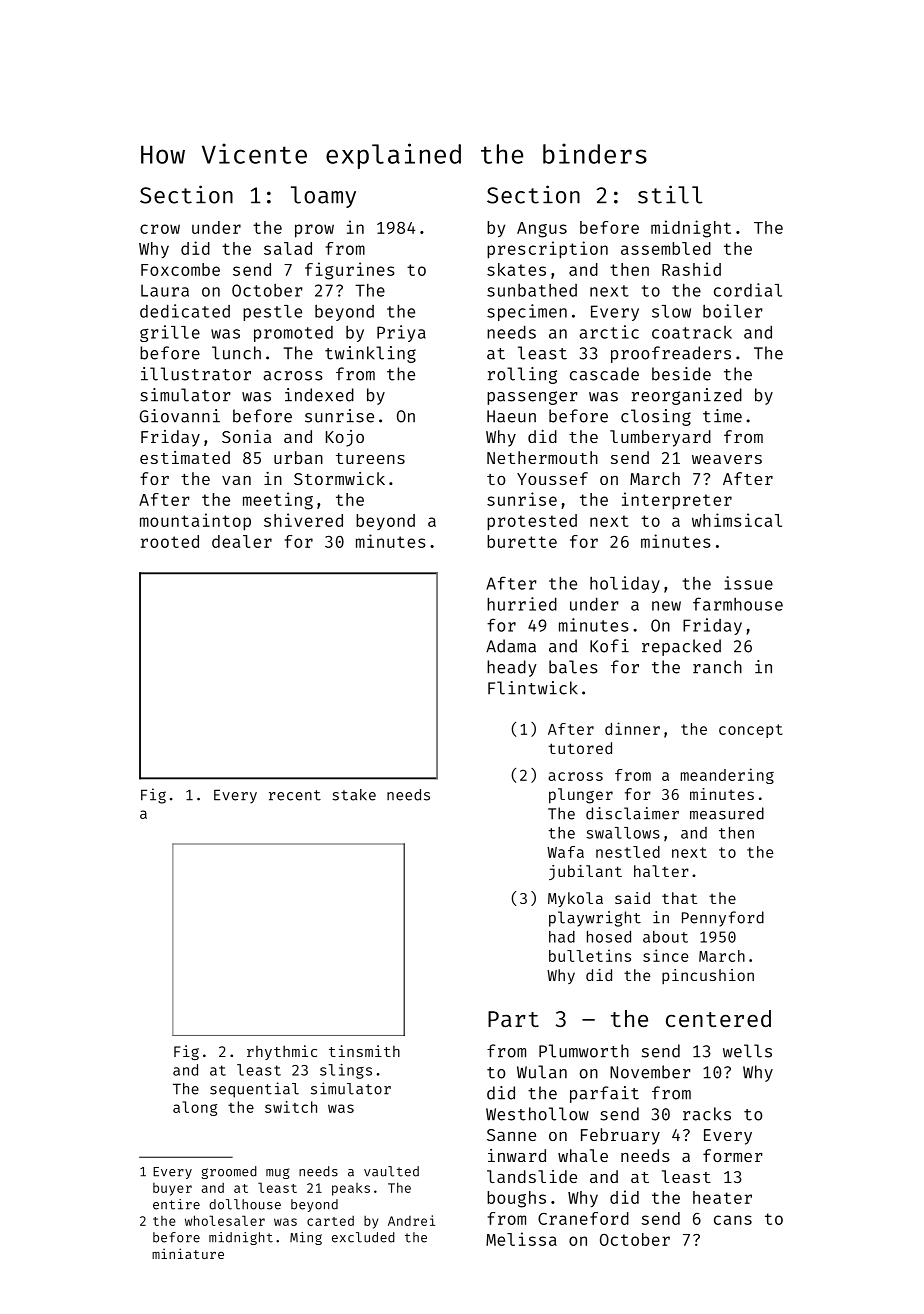  I want to click on February, so click(620, 1136).
